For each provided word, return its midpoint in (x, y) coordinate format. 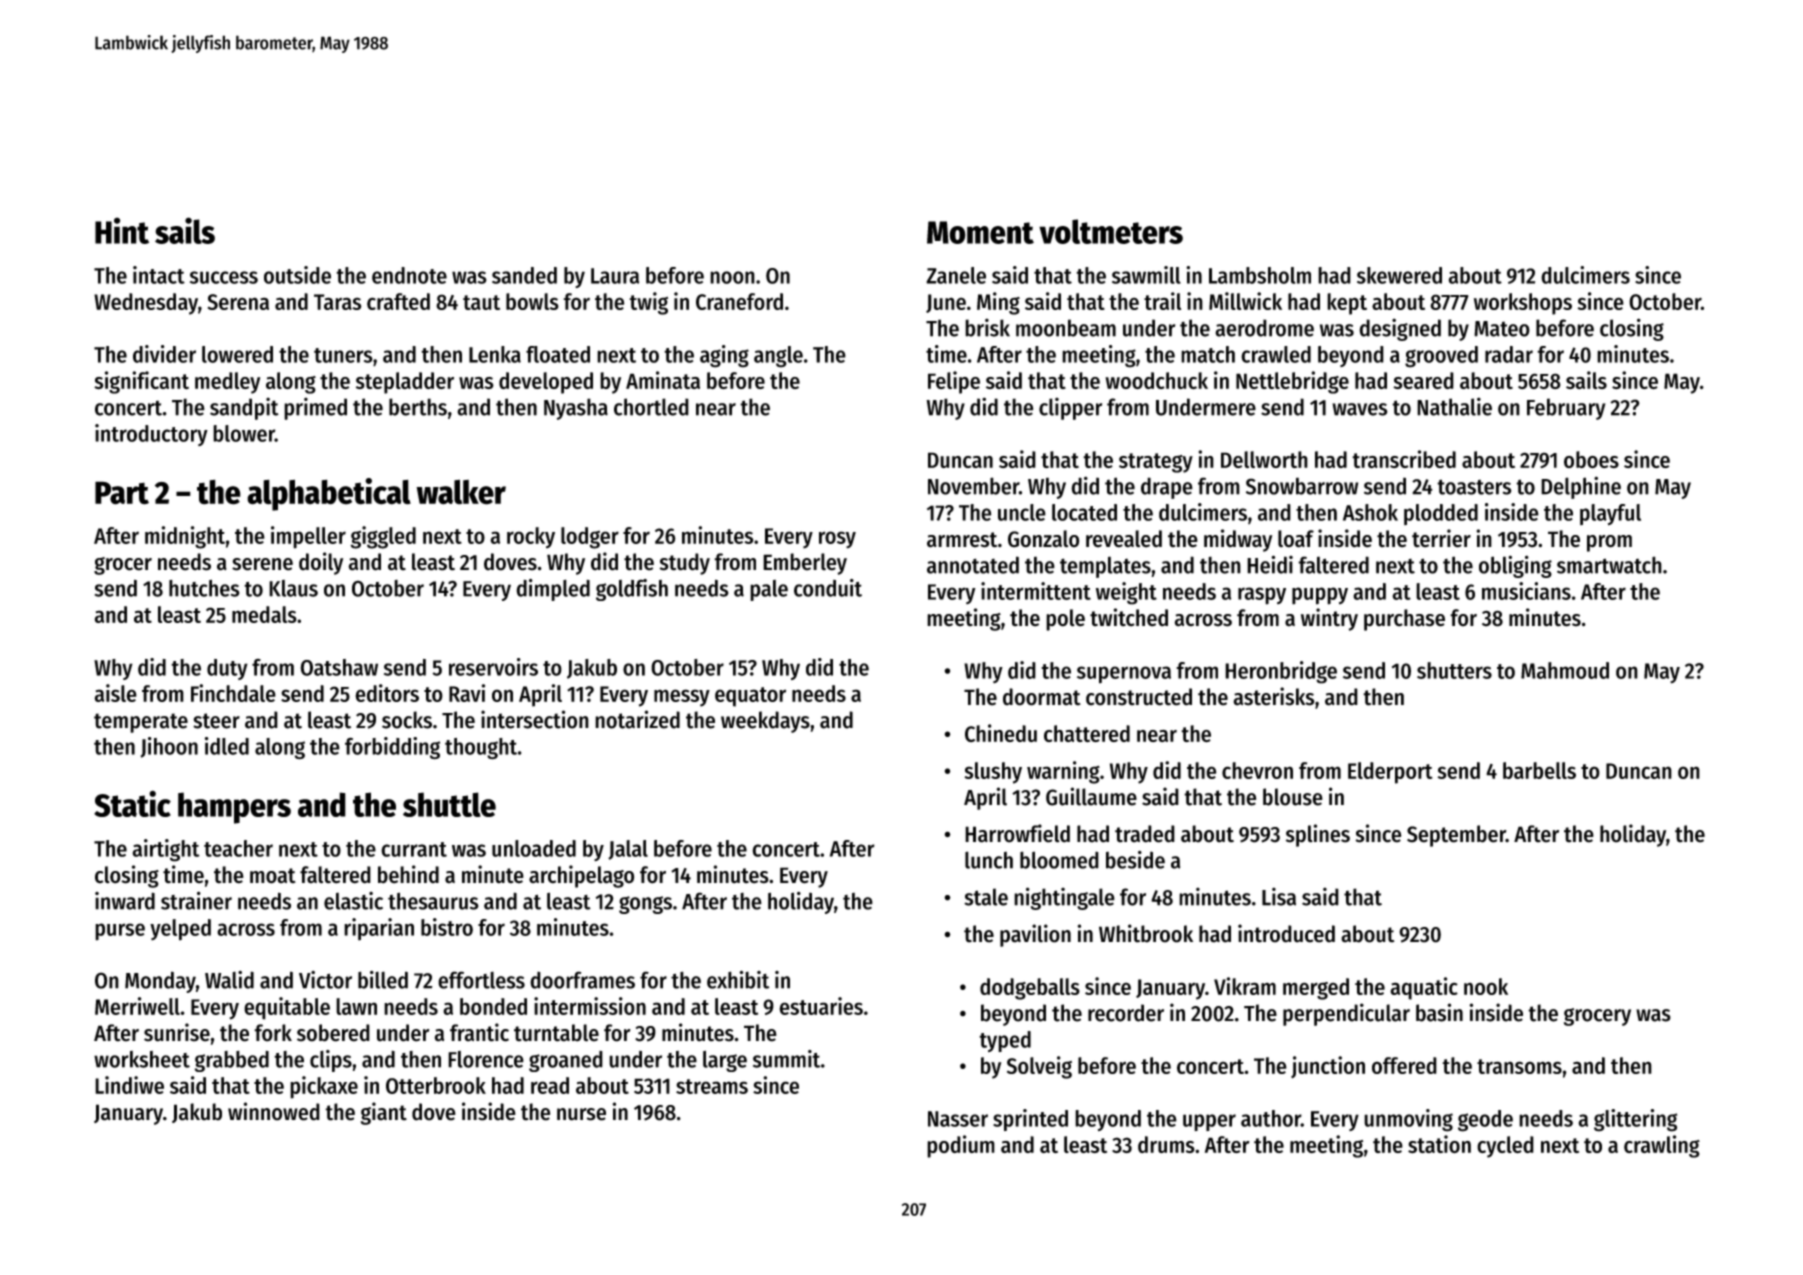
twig (648, 303)
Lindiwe (129, 1085)
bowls (532, 301)
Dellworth (1264, 459)
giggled (383, 537)
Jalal (628, 850)
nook (1486, 986)
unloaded (534, 848)
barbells (1539, 770)
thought (481, 749)
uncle (1022, 512)
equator (750, 697)
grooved (1441, 357)
